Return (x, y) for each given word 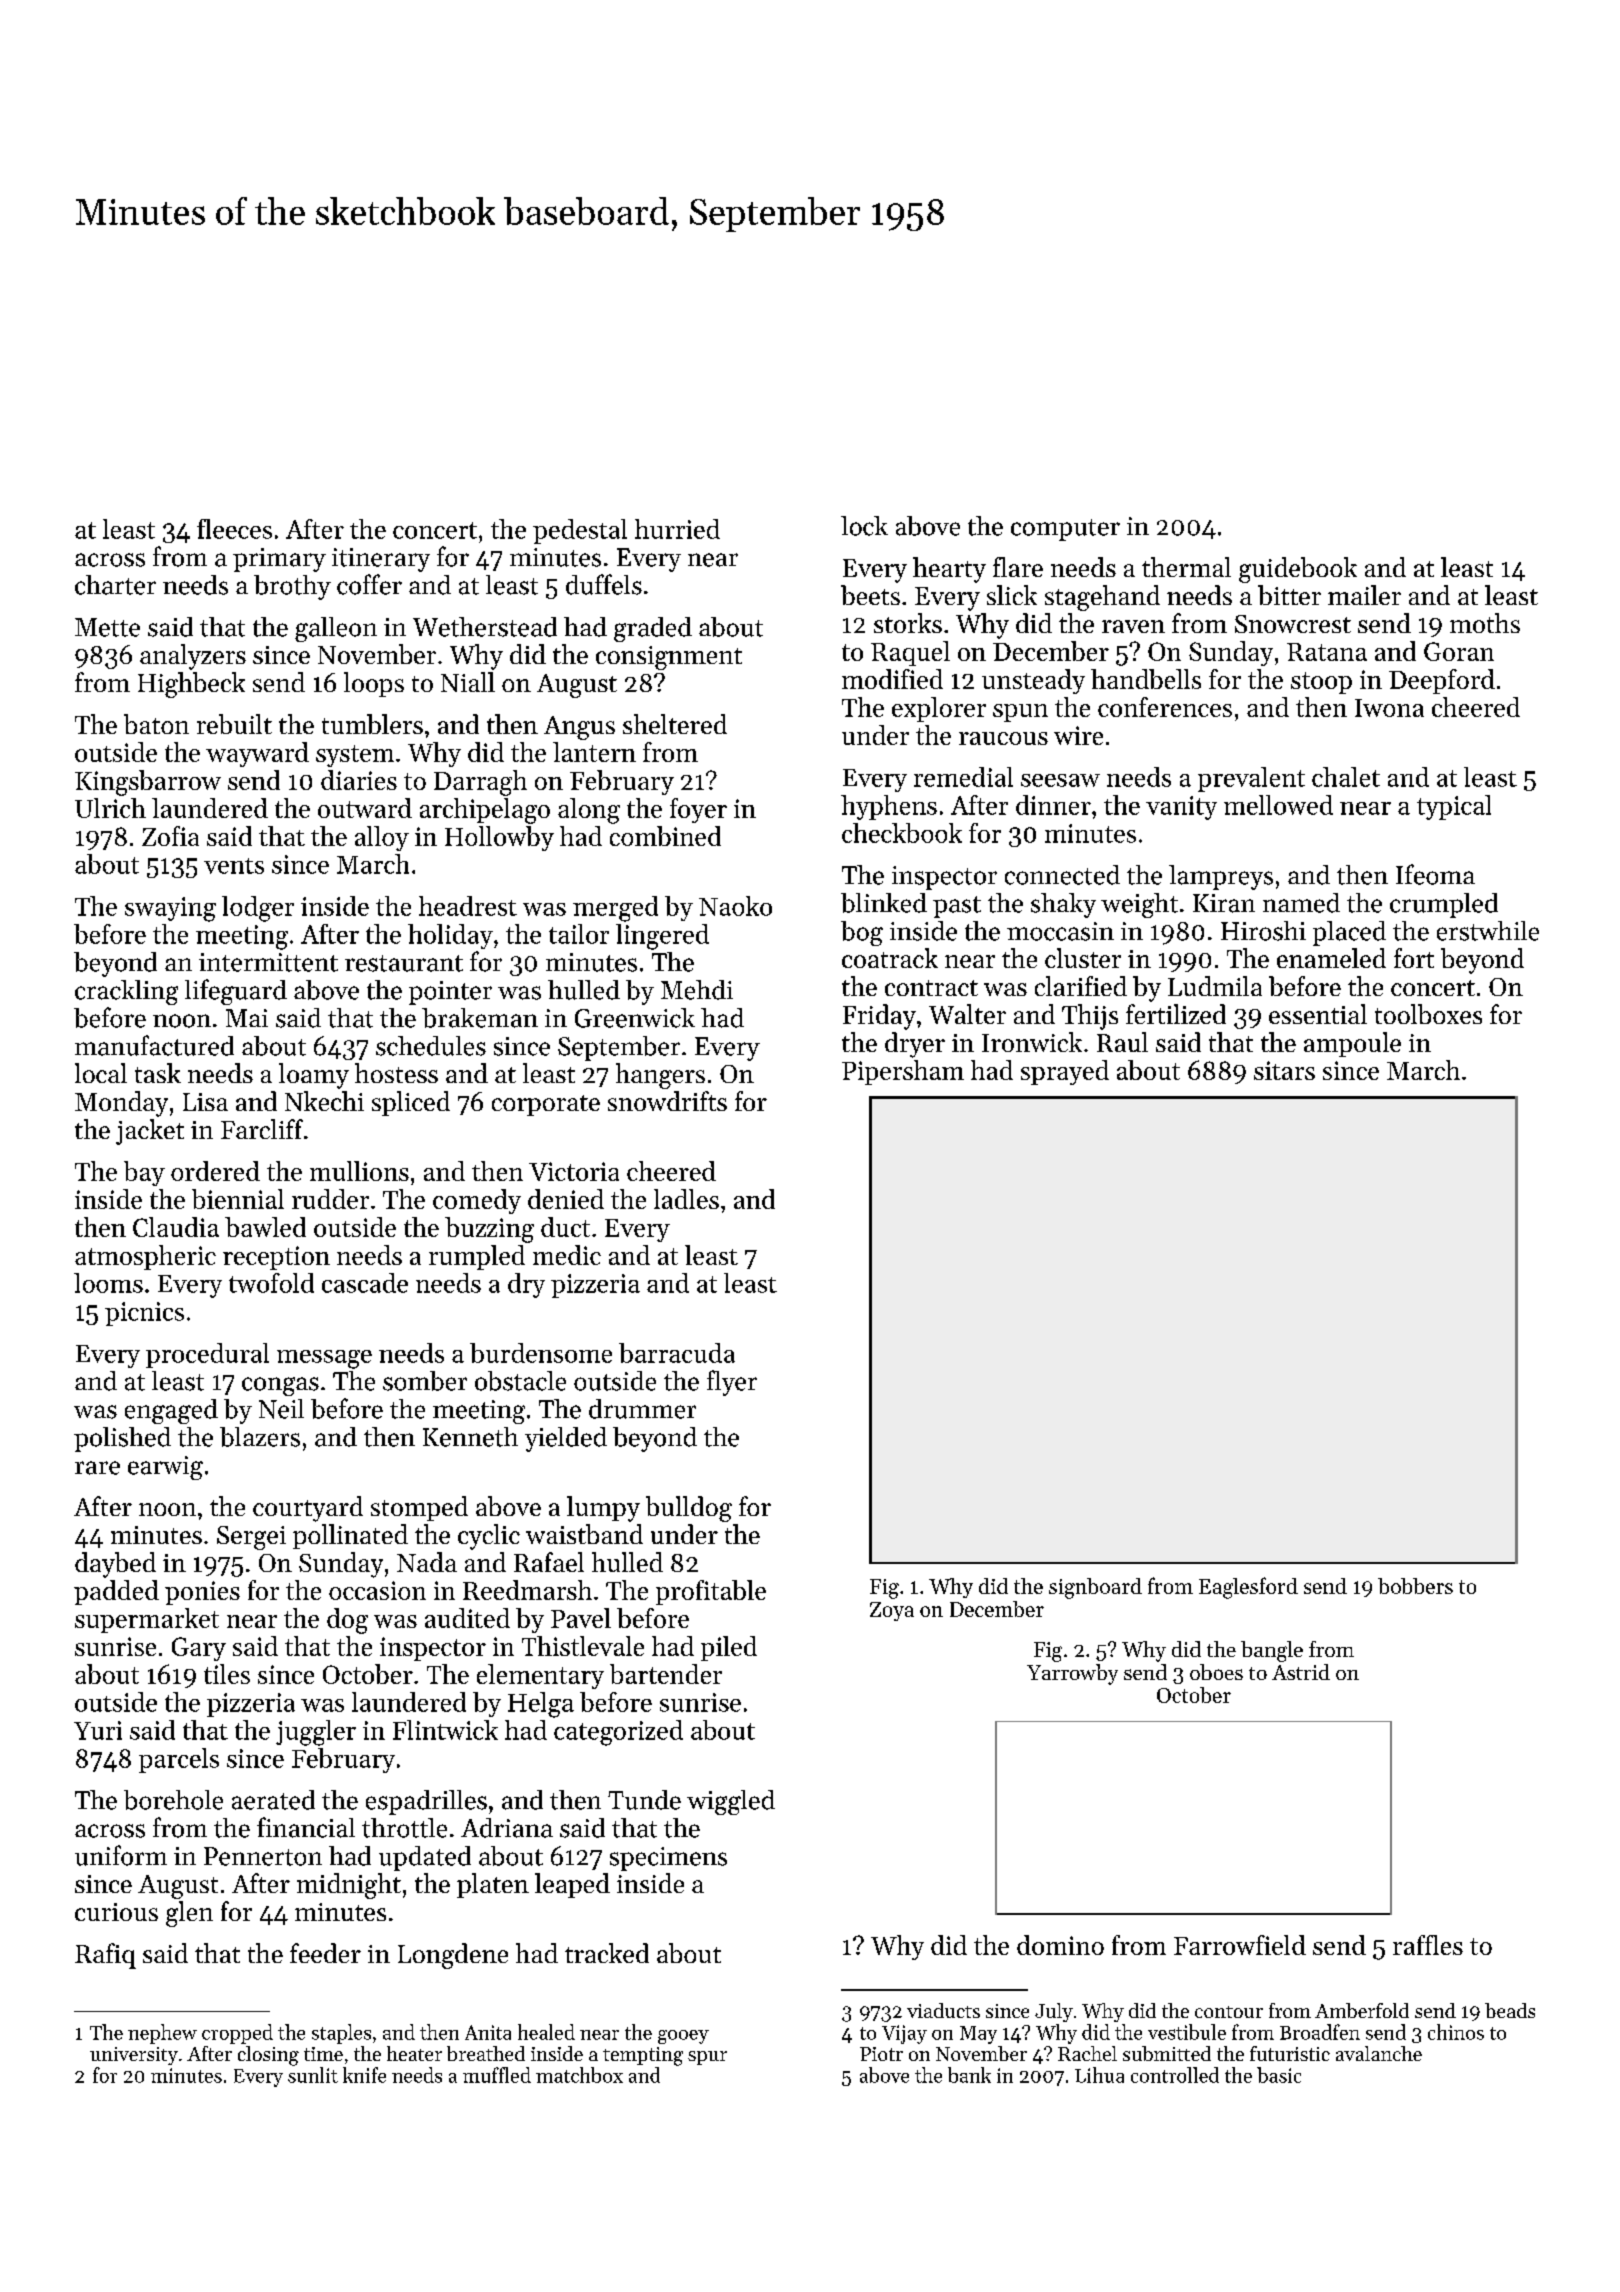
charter (115, 585)
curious (116, 1912)
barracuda (677, 1353)
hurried (677, 529)
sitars (1284, 1070)
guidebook (1298, 570)
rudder (330, 1199)
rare (97, 1468)
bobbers (1415, 1586)
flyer (732, 1383)
